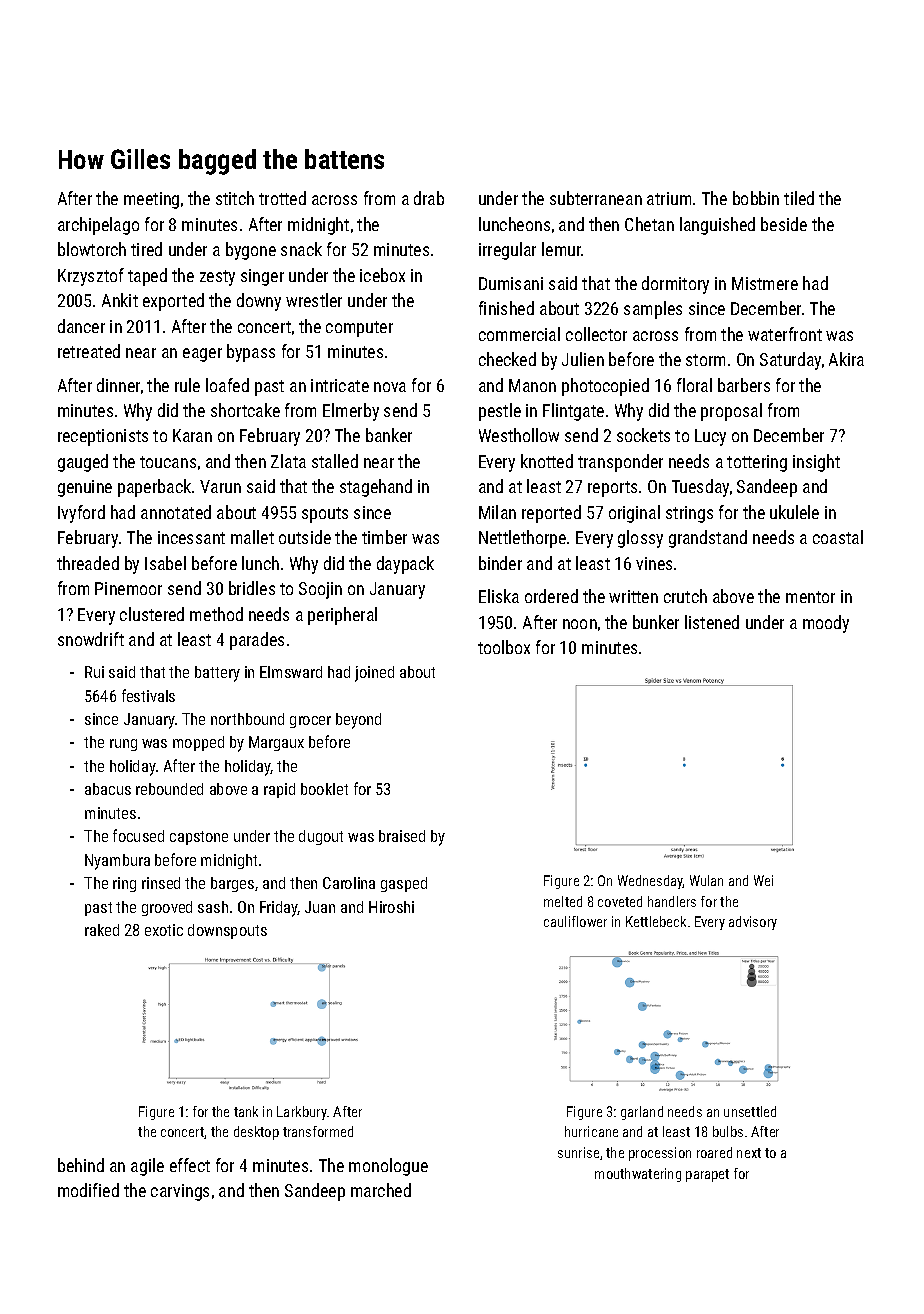 This screenshot has height=1314, width=924. I want to click on tiled, so click(799, 198).
